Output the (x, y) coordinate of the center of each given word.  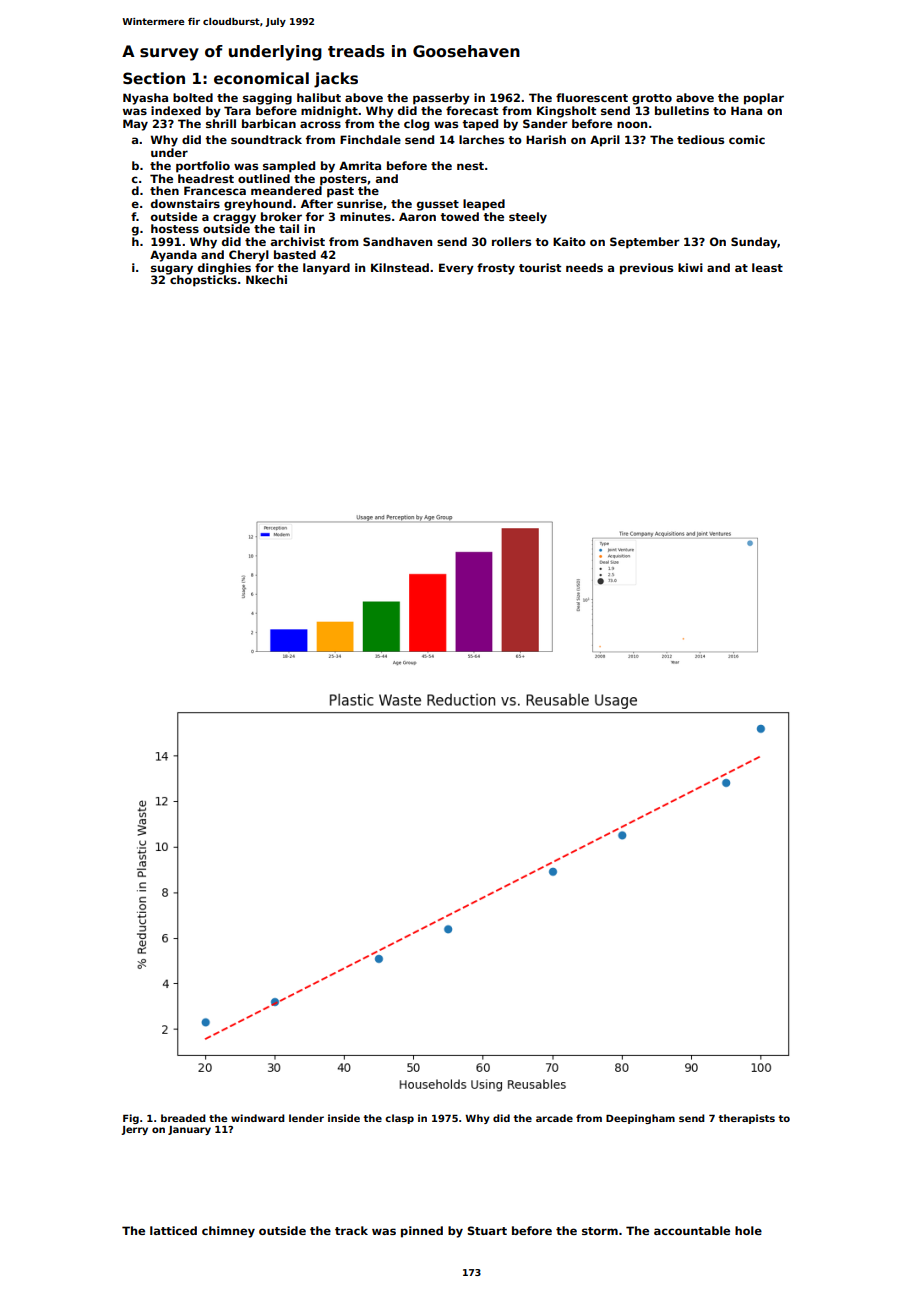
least (767, 267)
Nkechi (266, 279)
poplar (764, 99)
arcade (554, 1118)
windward (258, 1118)
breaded (183, 1118)
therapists (747, 1119)
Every (456, 269)
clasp (399, 1119)
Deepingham (640, 1119)
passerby (441, 99)
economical (261, 78)
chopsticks (203, 281)
